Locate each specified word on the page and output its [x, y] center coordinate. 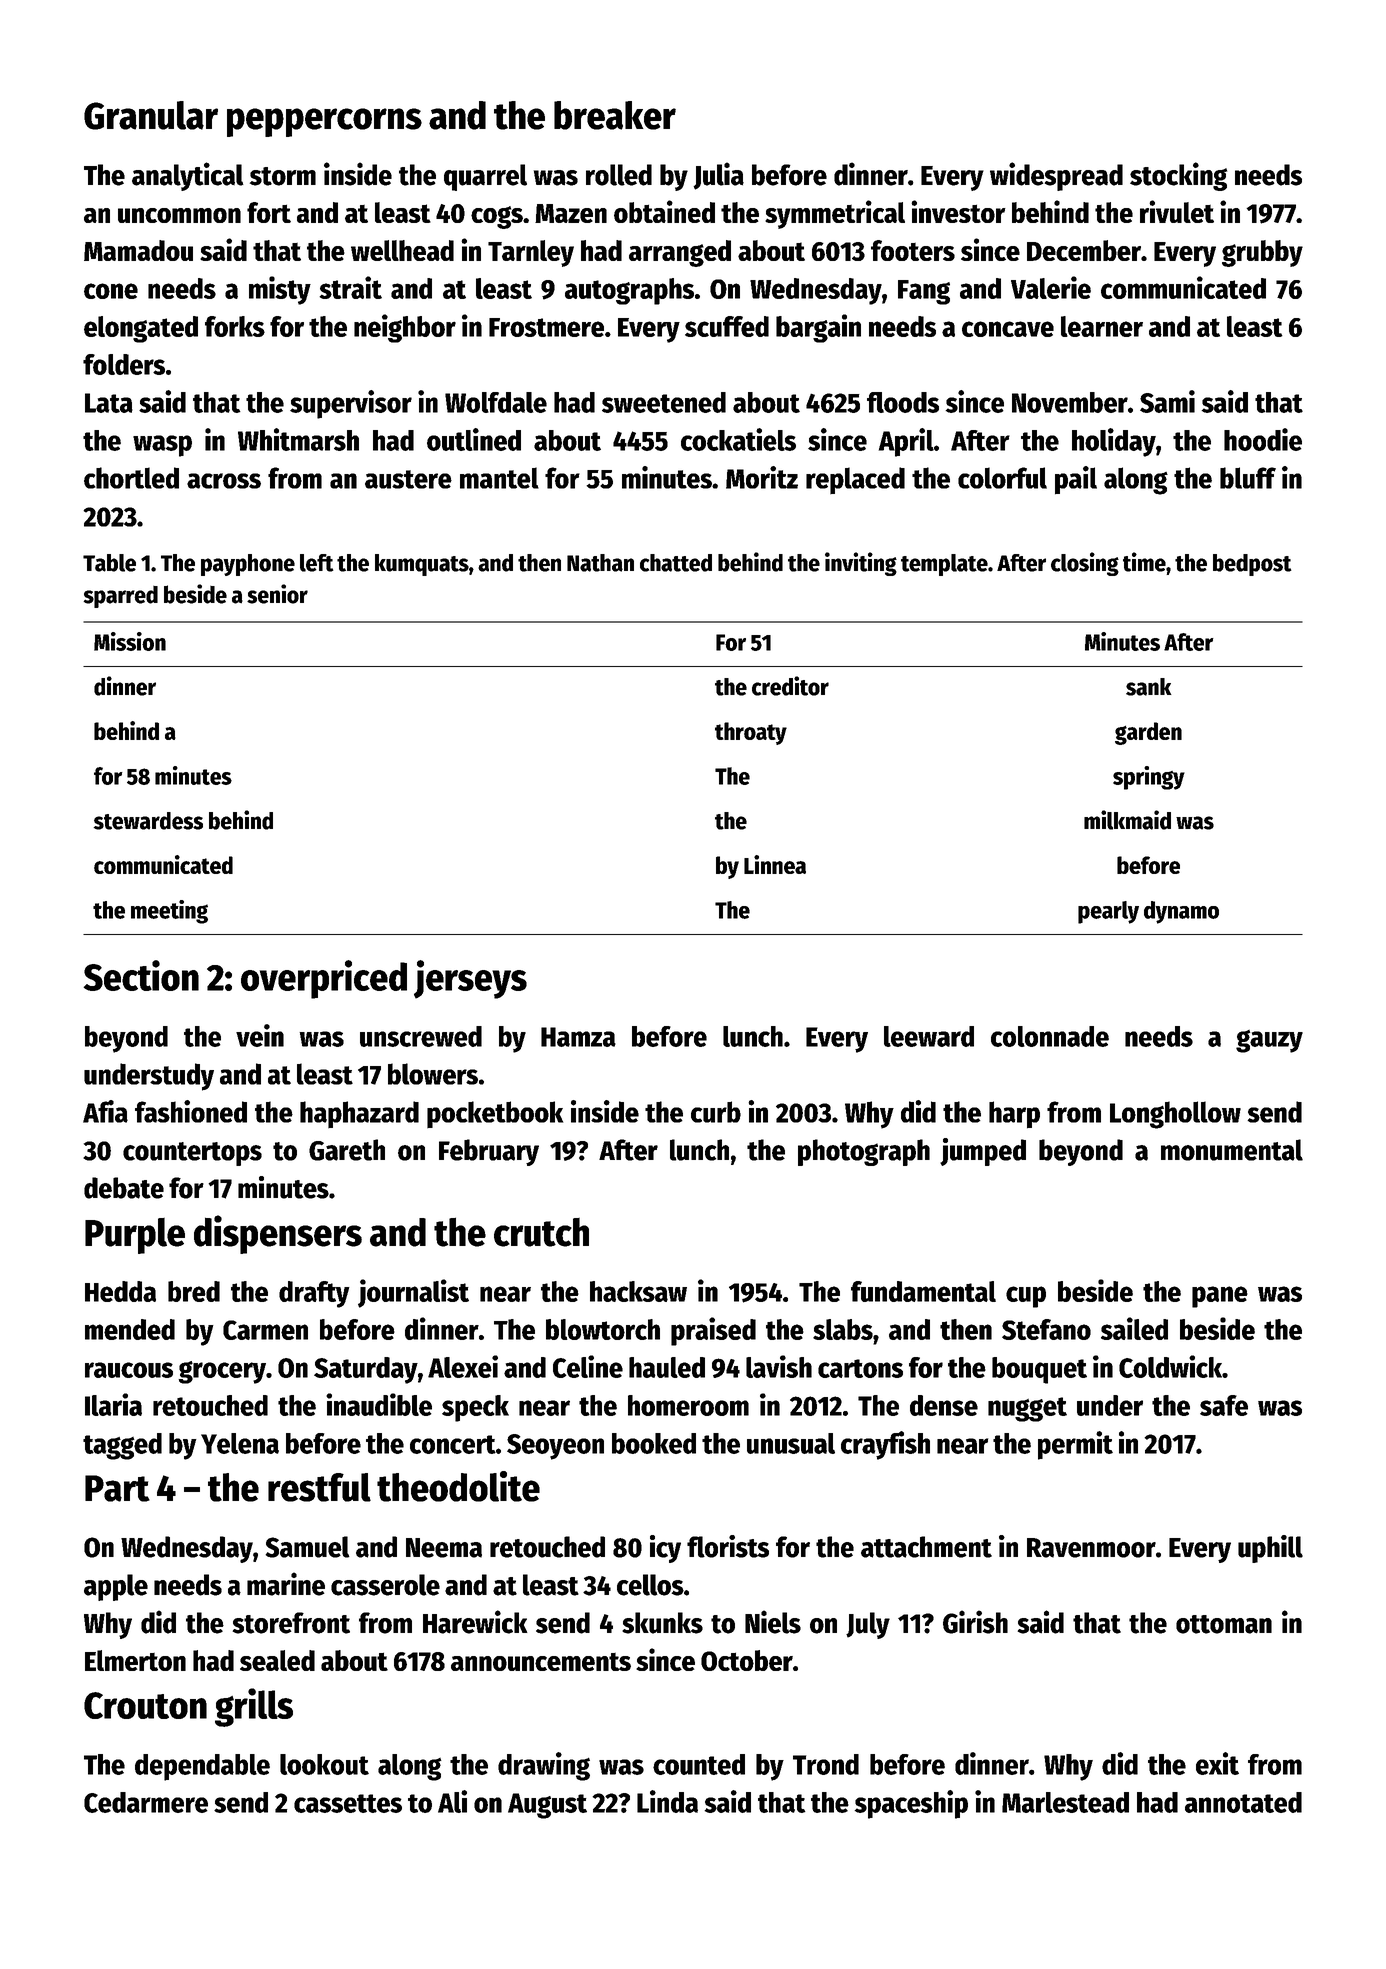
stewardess [148, 821]
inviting [861, 564]
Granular [151, 115]
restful [319, 1487]
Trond [826, 1764]
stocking [1178, 176]
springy [1149, 778]
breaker [615, 115]
